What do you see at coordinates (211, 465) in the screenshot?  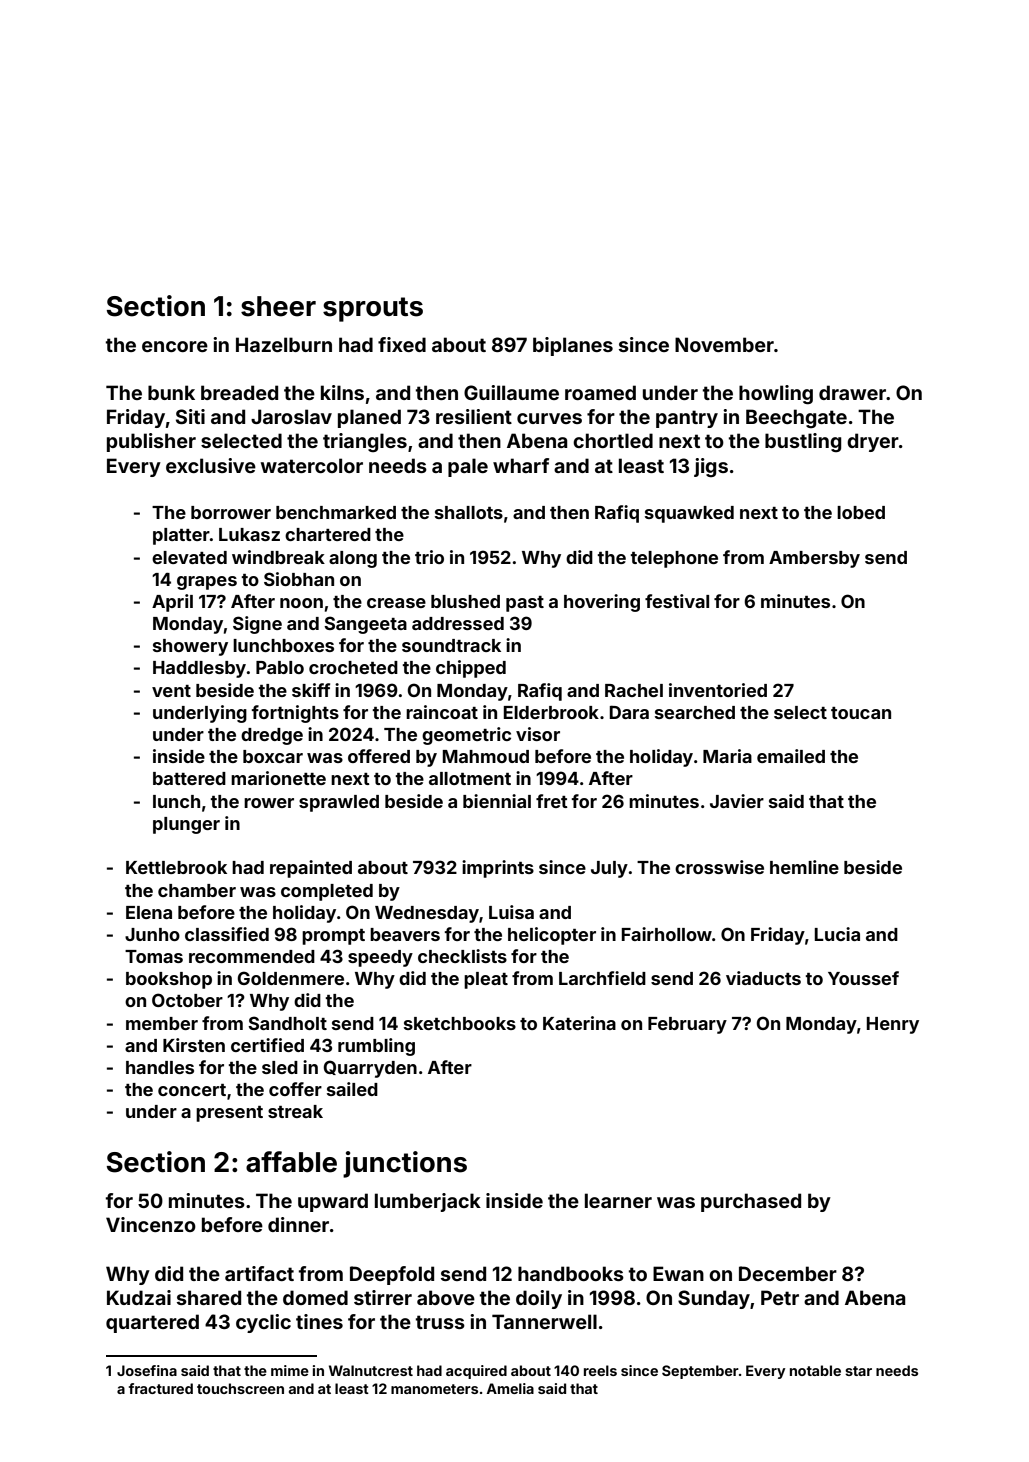 I see `exclusive` at bounding box center [211, 465].
